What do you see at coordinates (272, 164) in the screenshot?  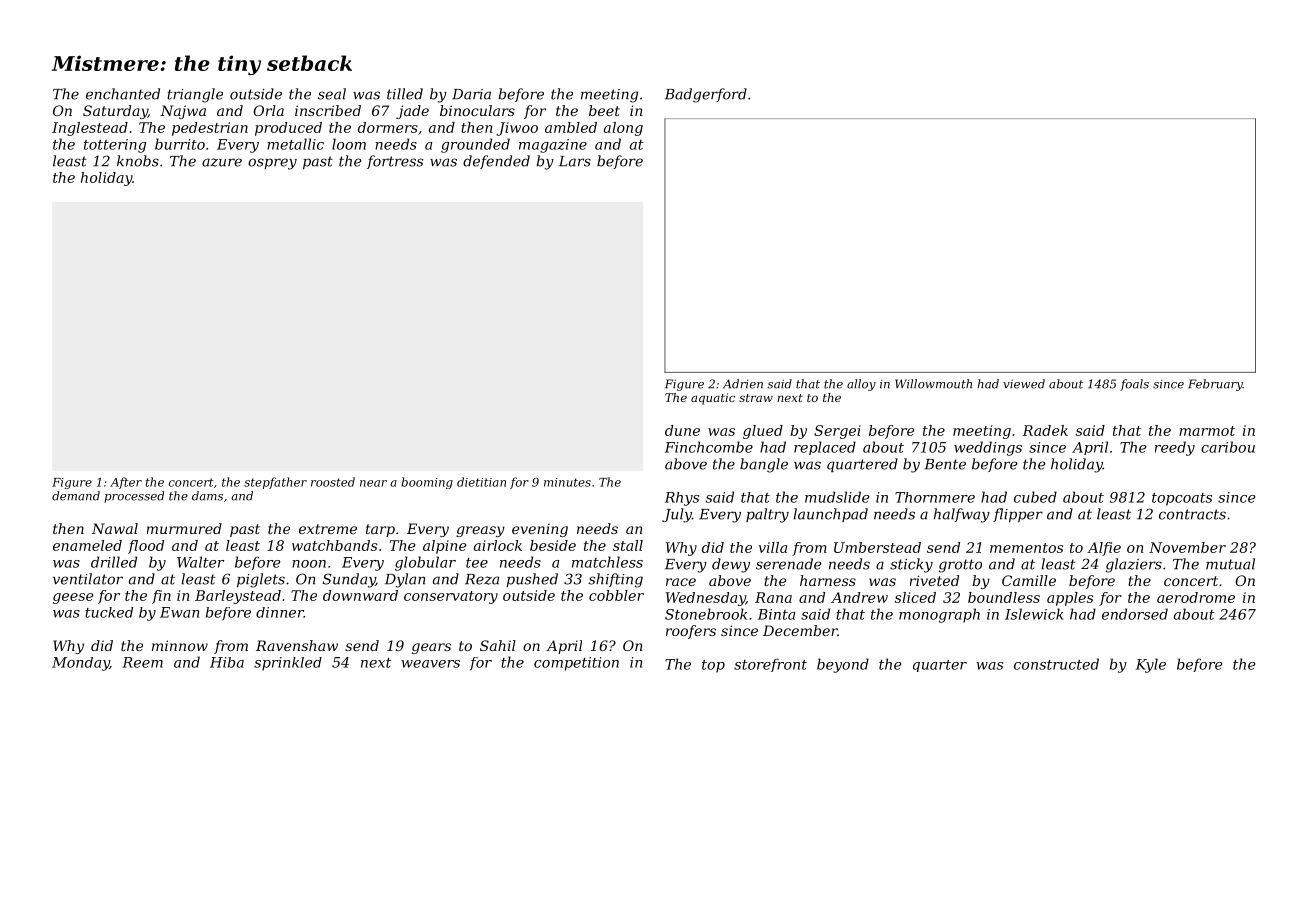 I see `osprey` at bounding box center [272, 164].
